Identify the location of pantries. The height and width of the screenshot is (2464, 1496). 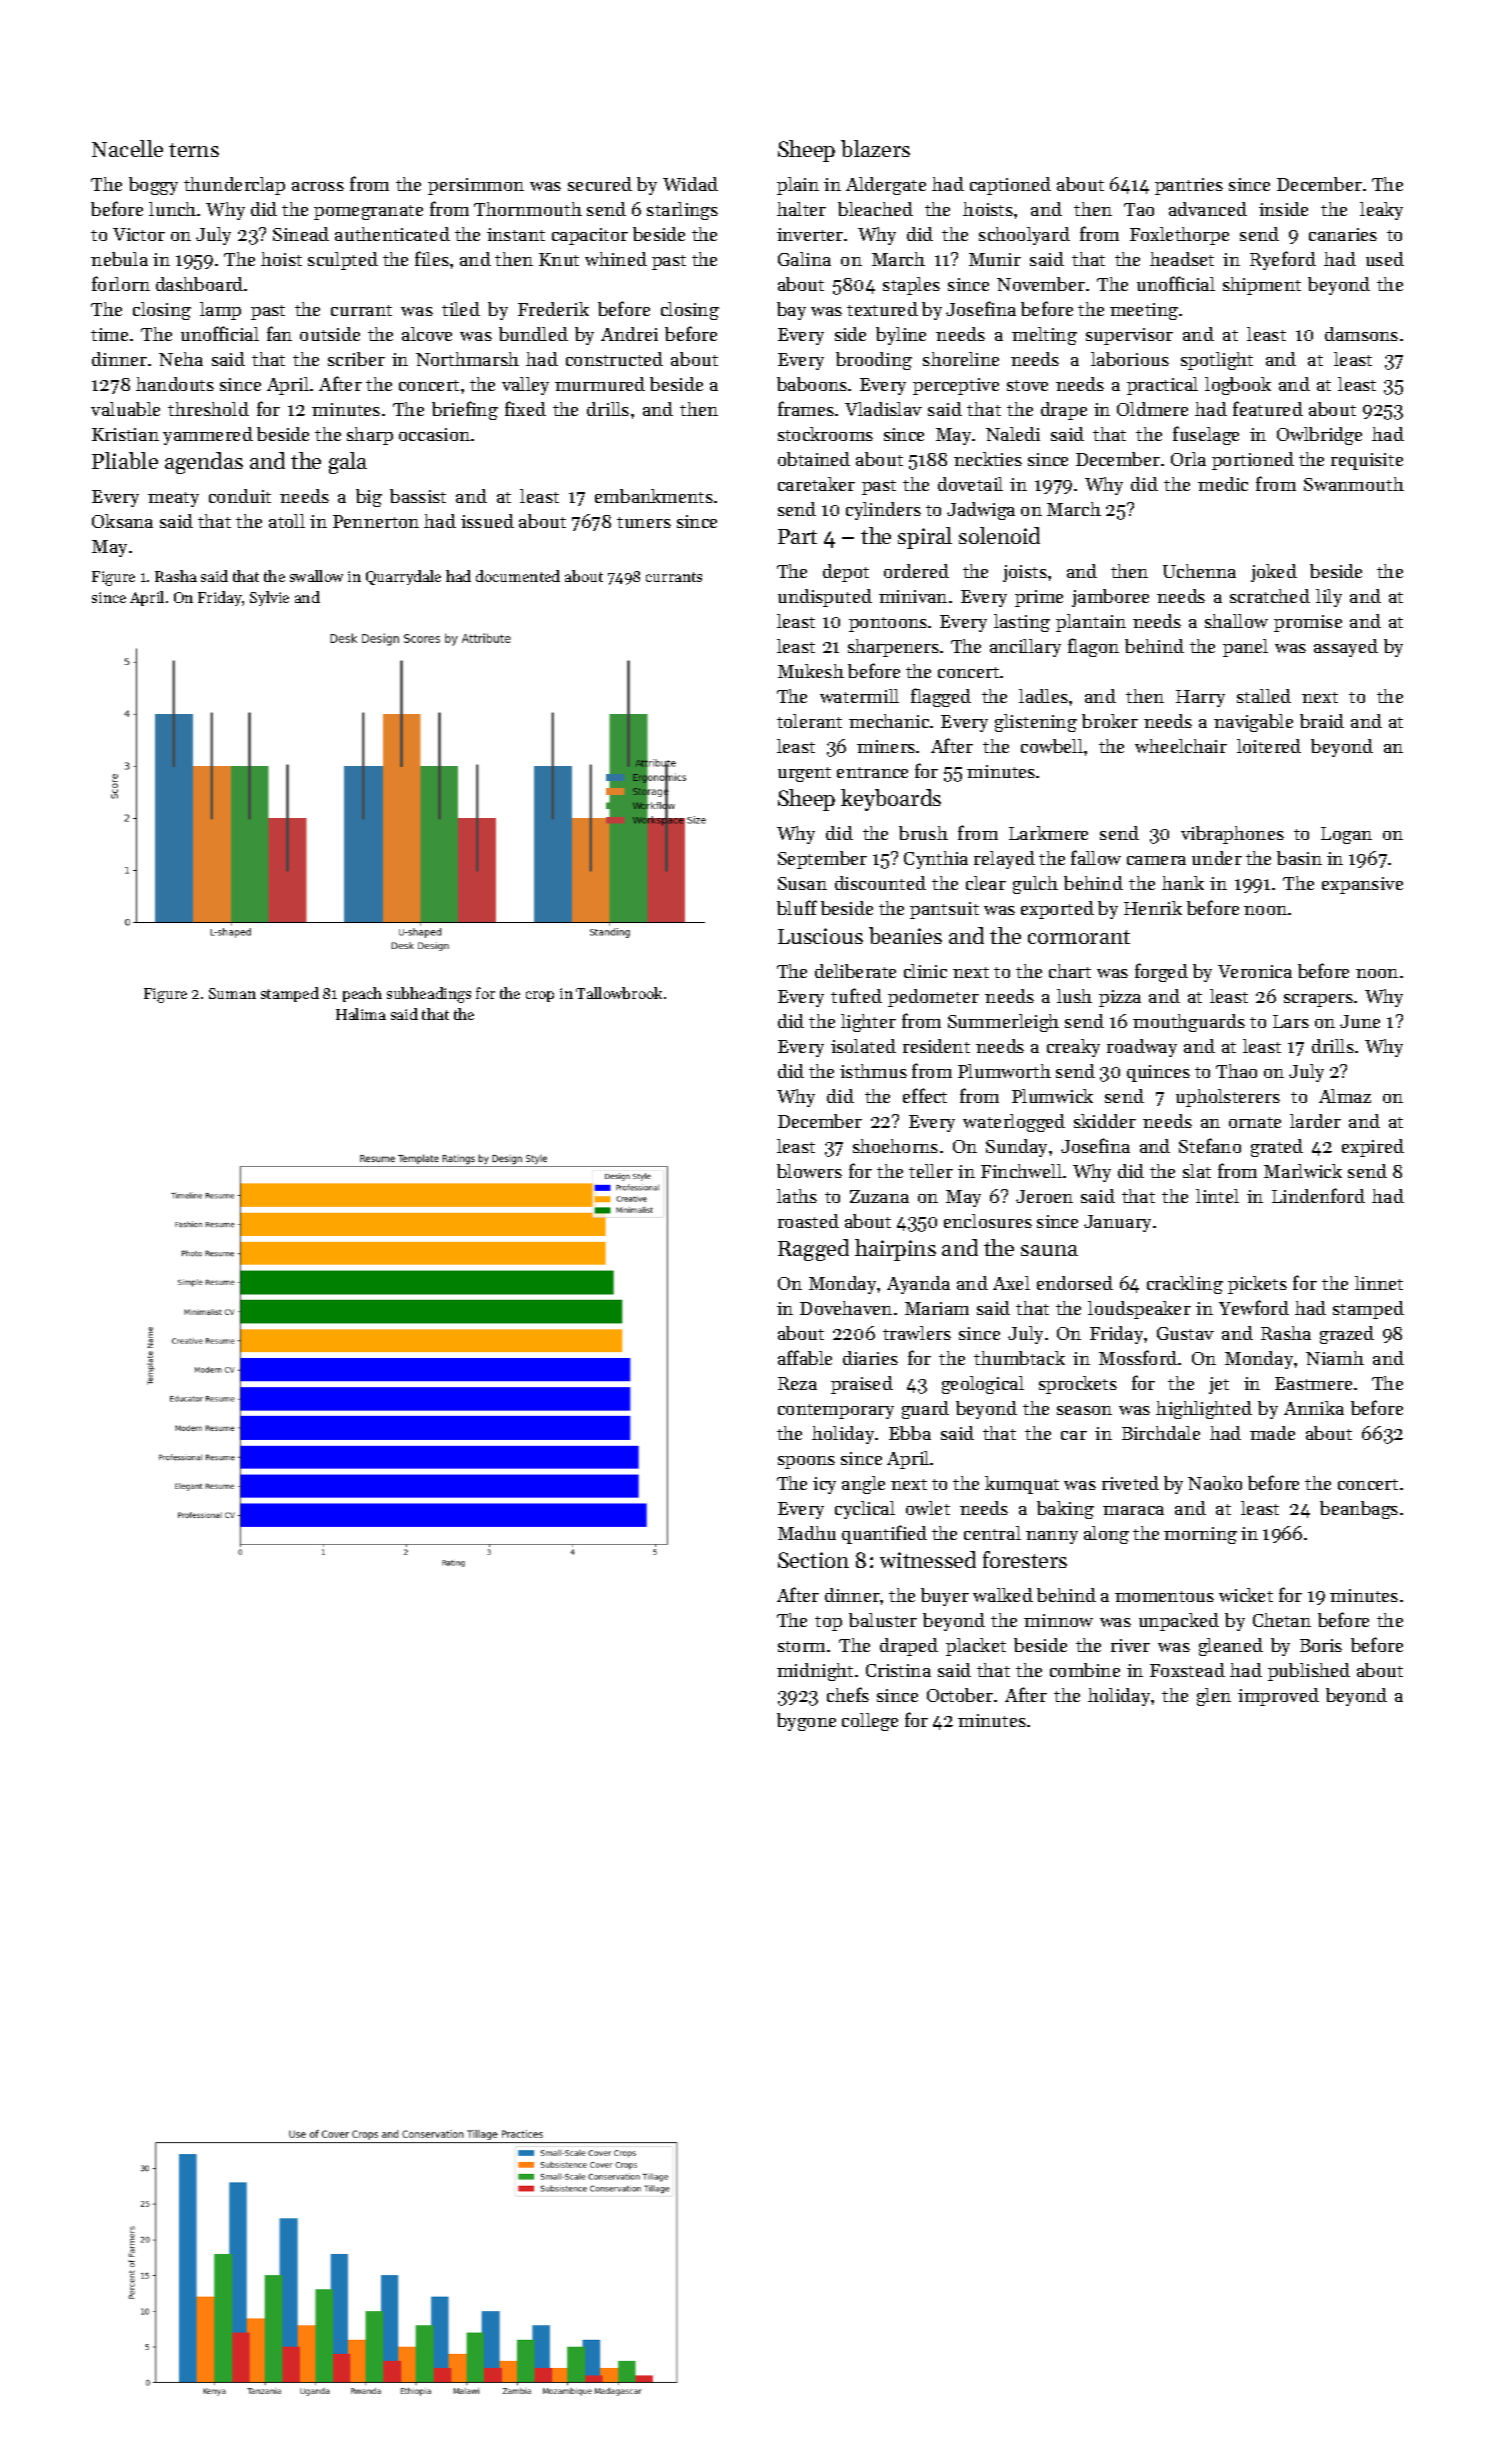
(1189, 186).
